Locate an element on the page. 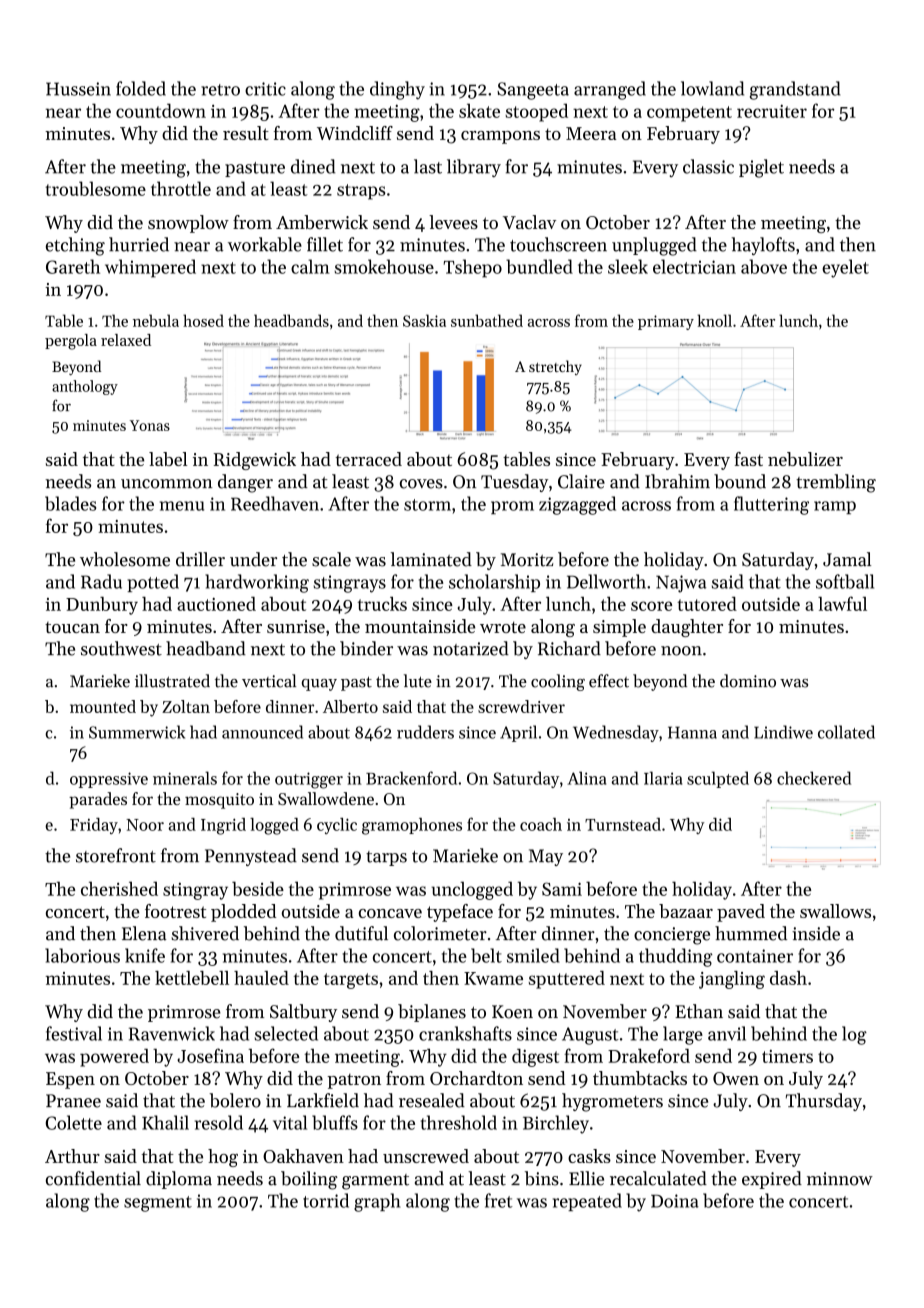 The image size is (924, 1308). Saskia is located at coordinates (424, 320).
